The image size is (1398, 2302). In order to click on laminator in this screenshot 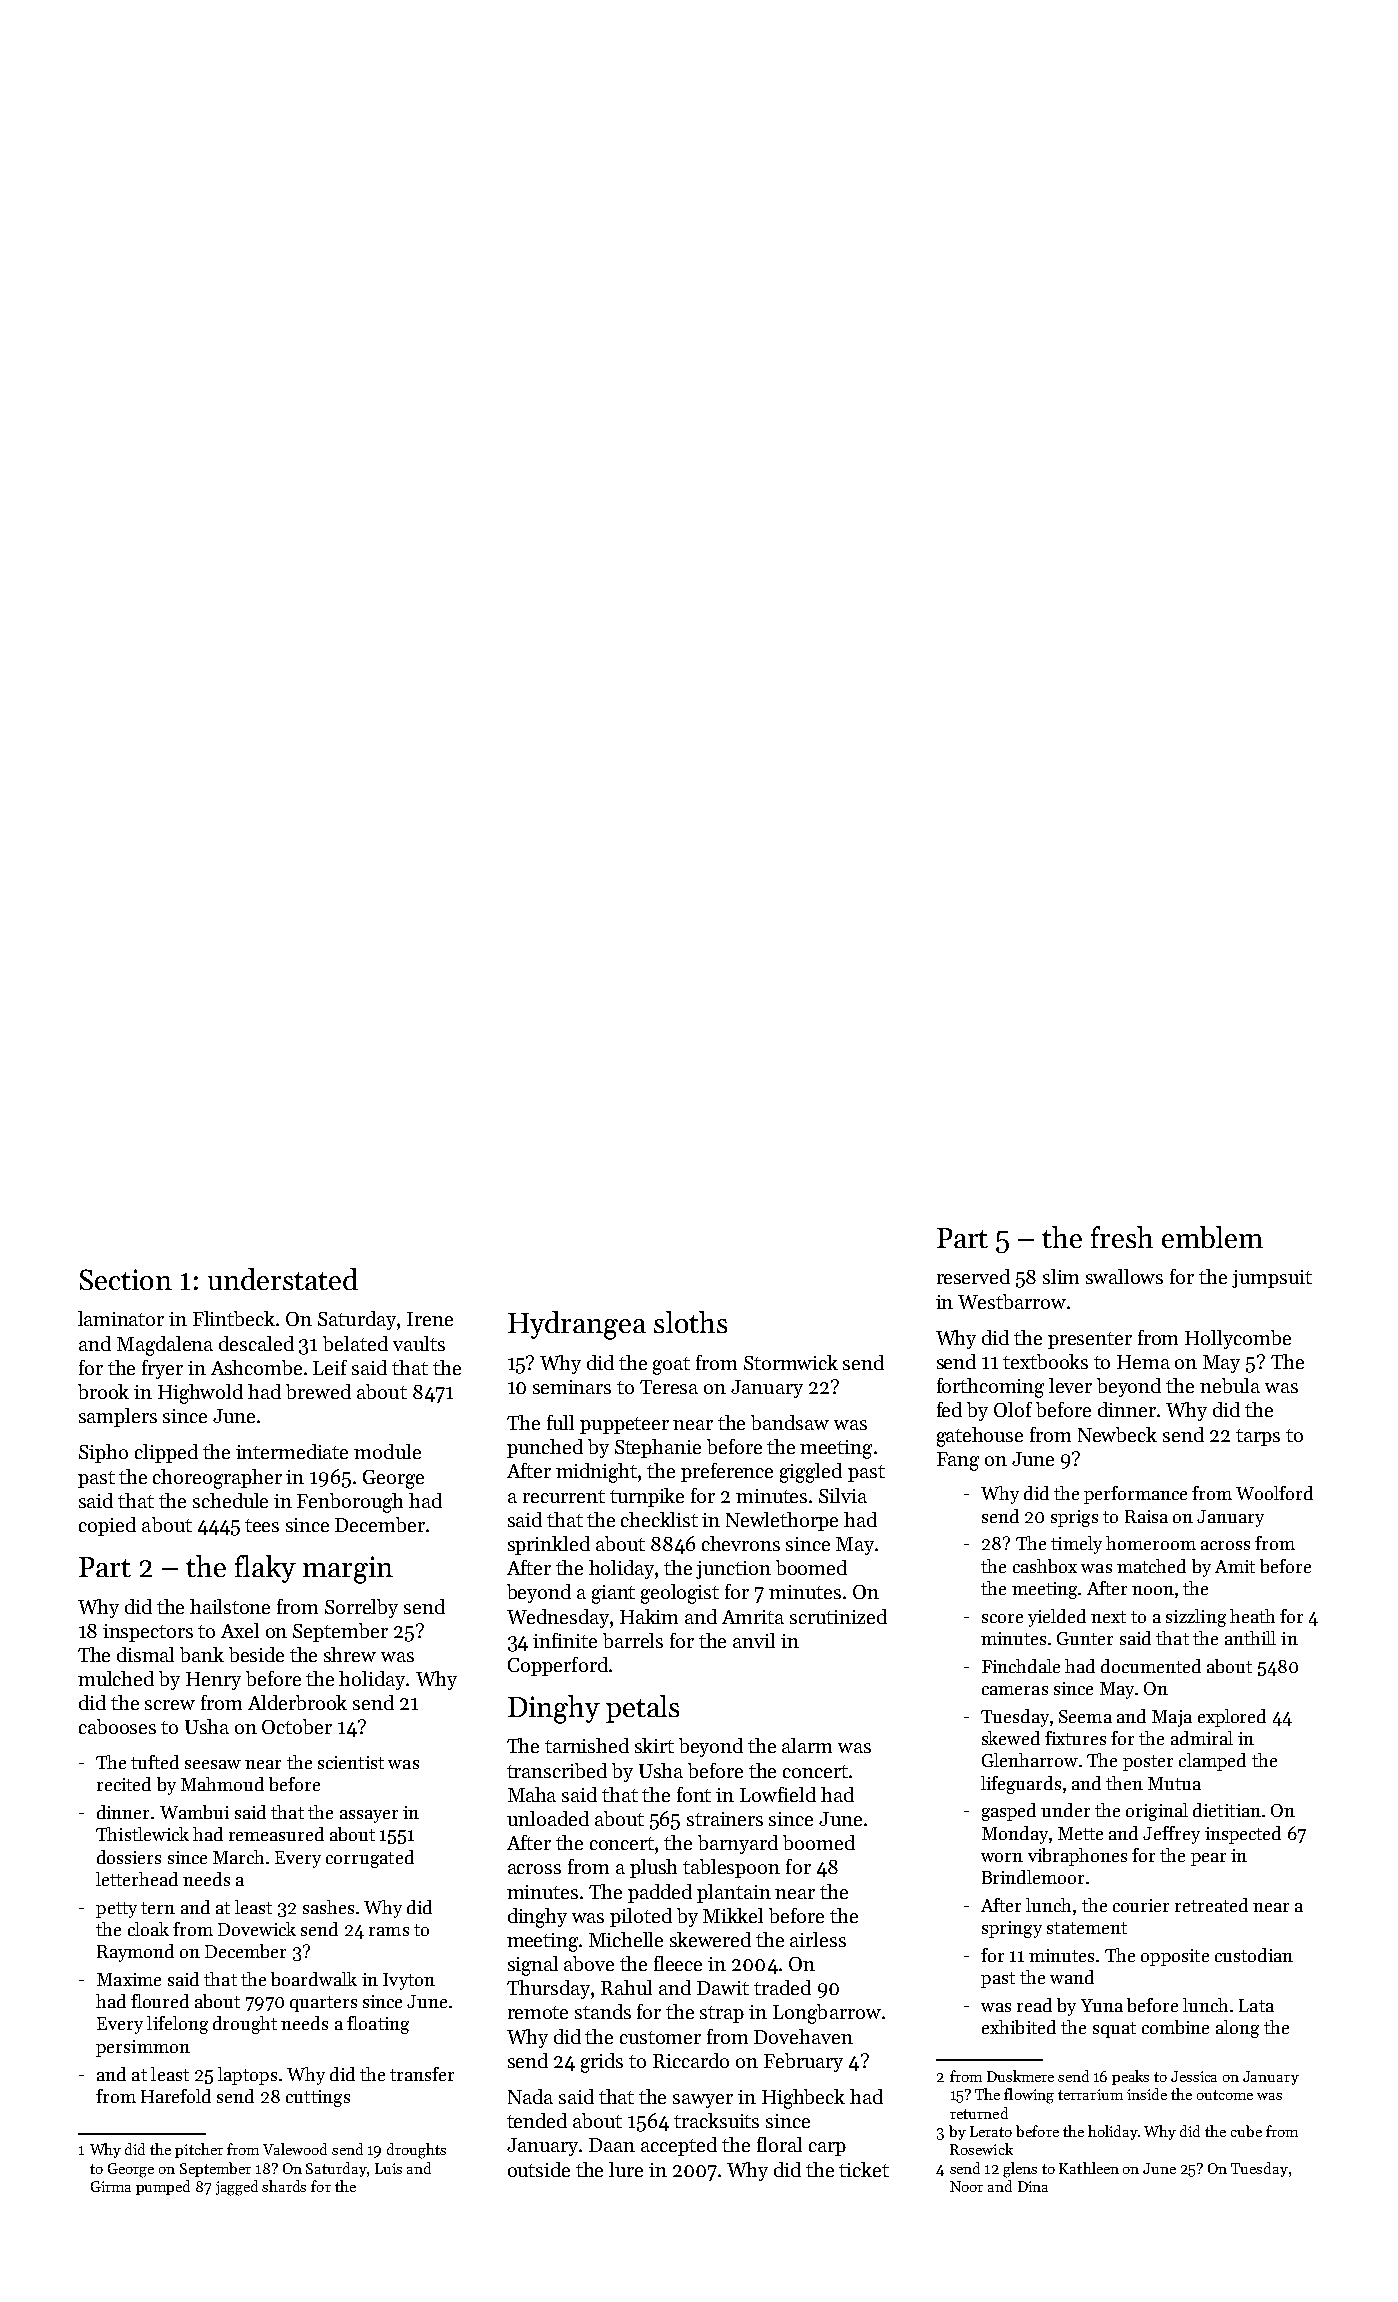, I will do `click(121, 1318)`.
